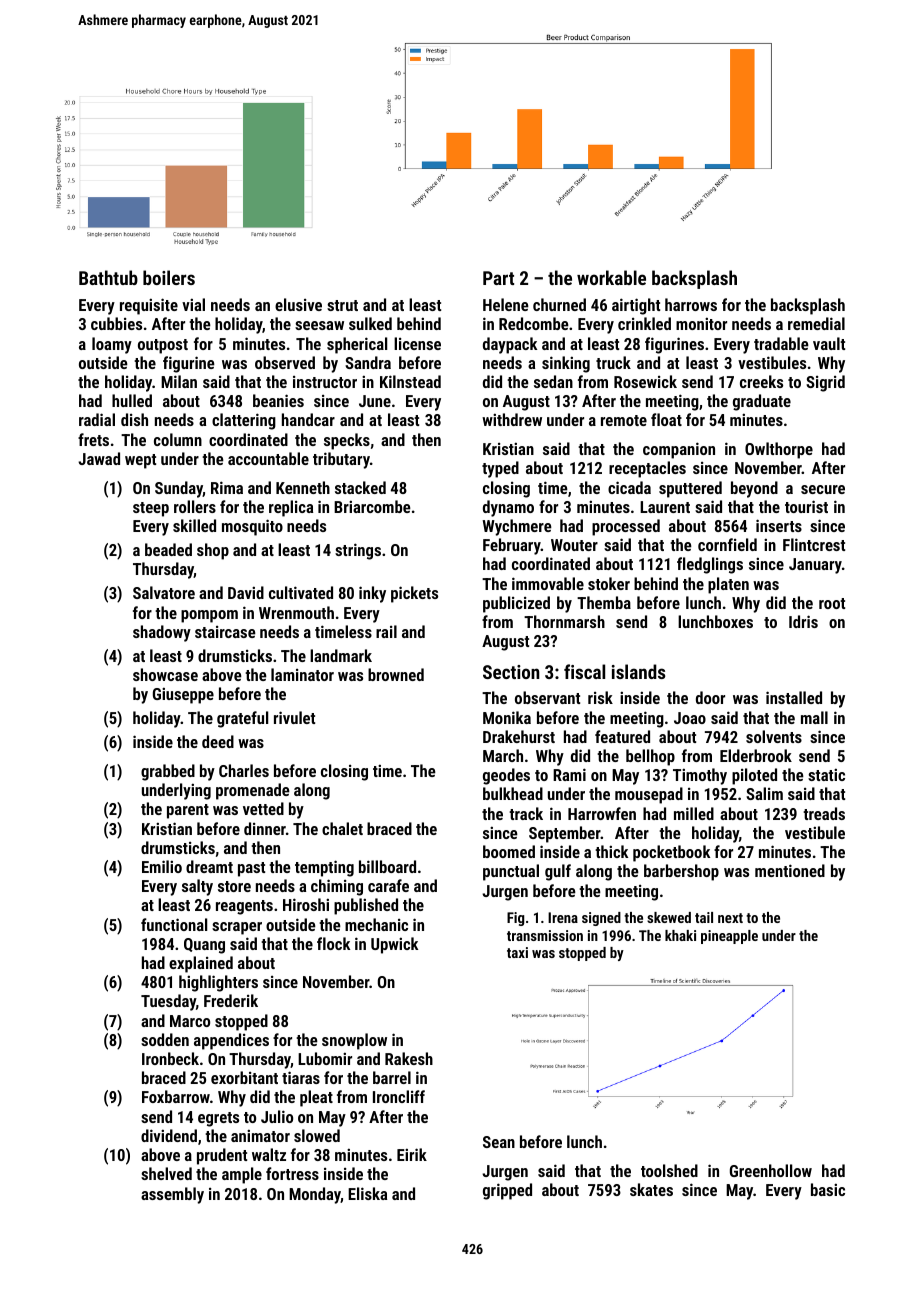 The image size is (924, 1308). I want to click on installed, so click(794, 697).
